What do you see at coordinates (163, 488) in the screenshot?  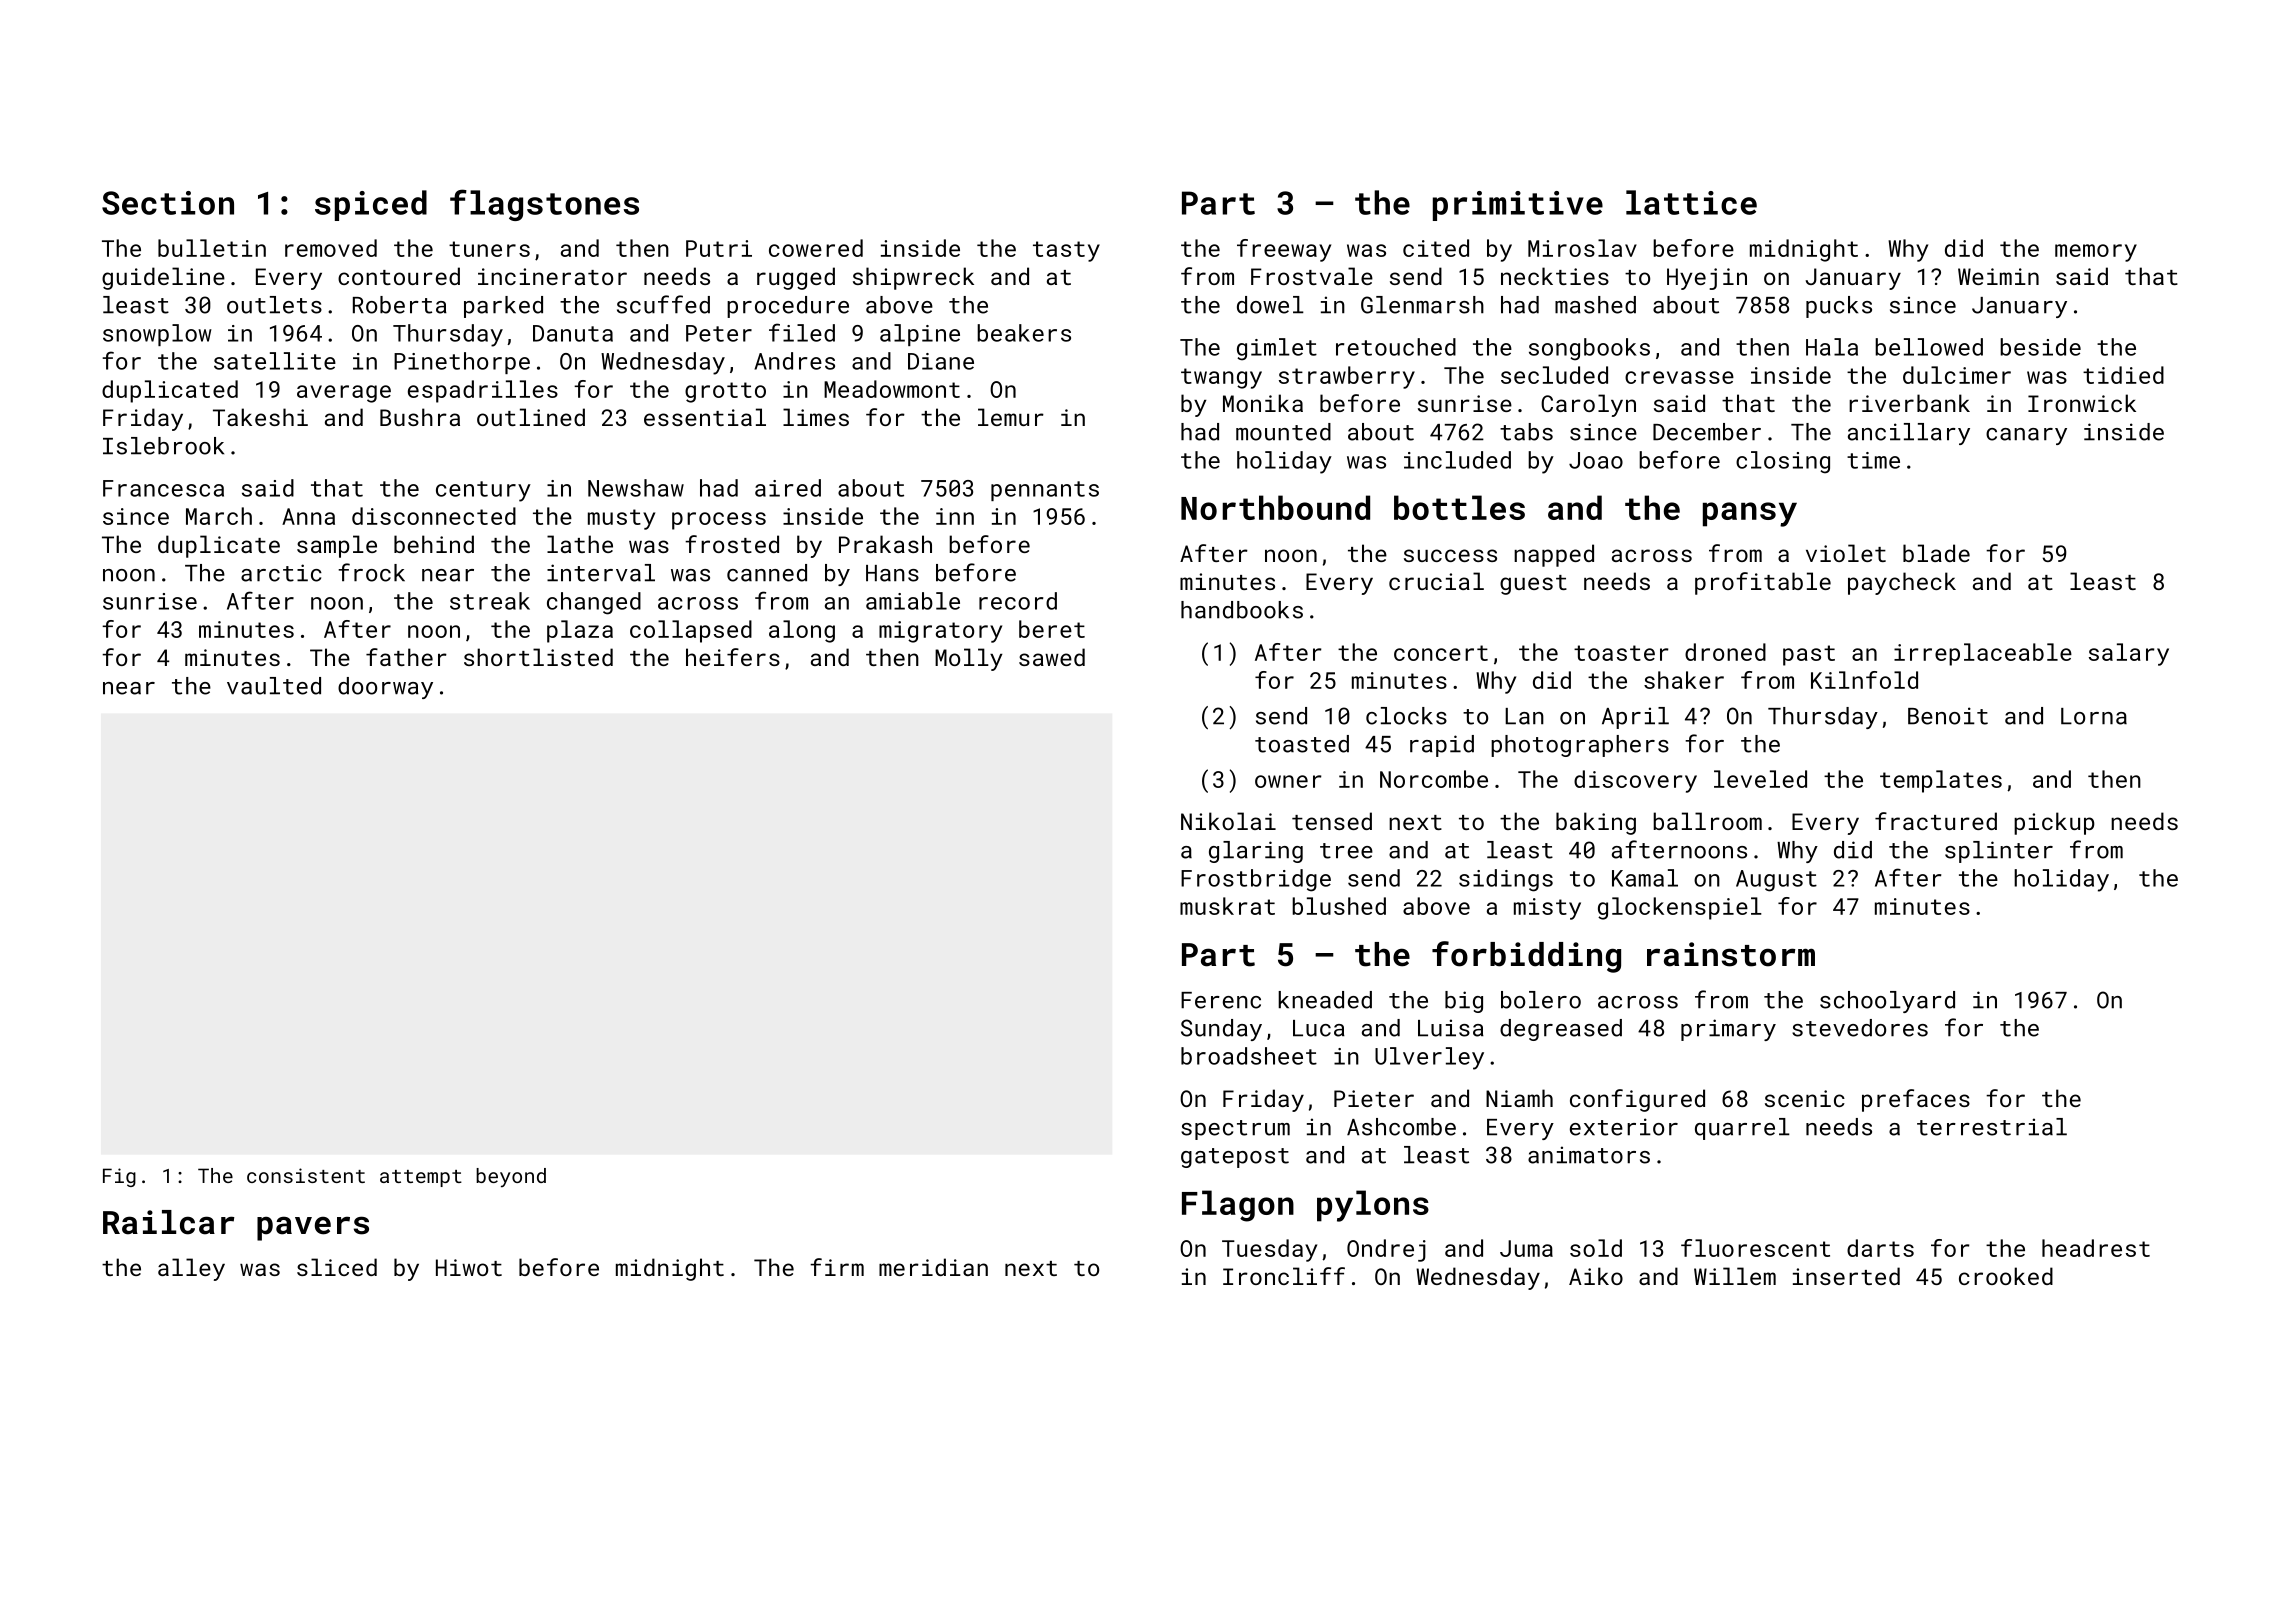 I see `Francesca` at bounding box center [163, 488].
